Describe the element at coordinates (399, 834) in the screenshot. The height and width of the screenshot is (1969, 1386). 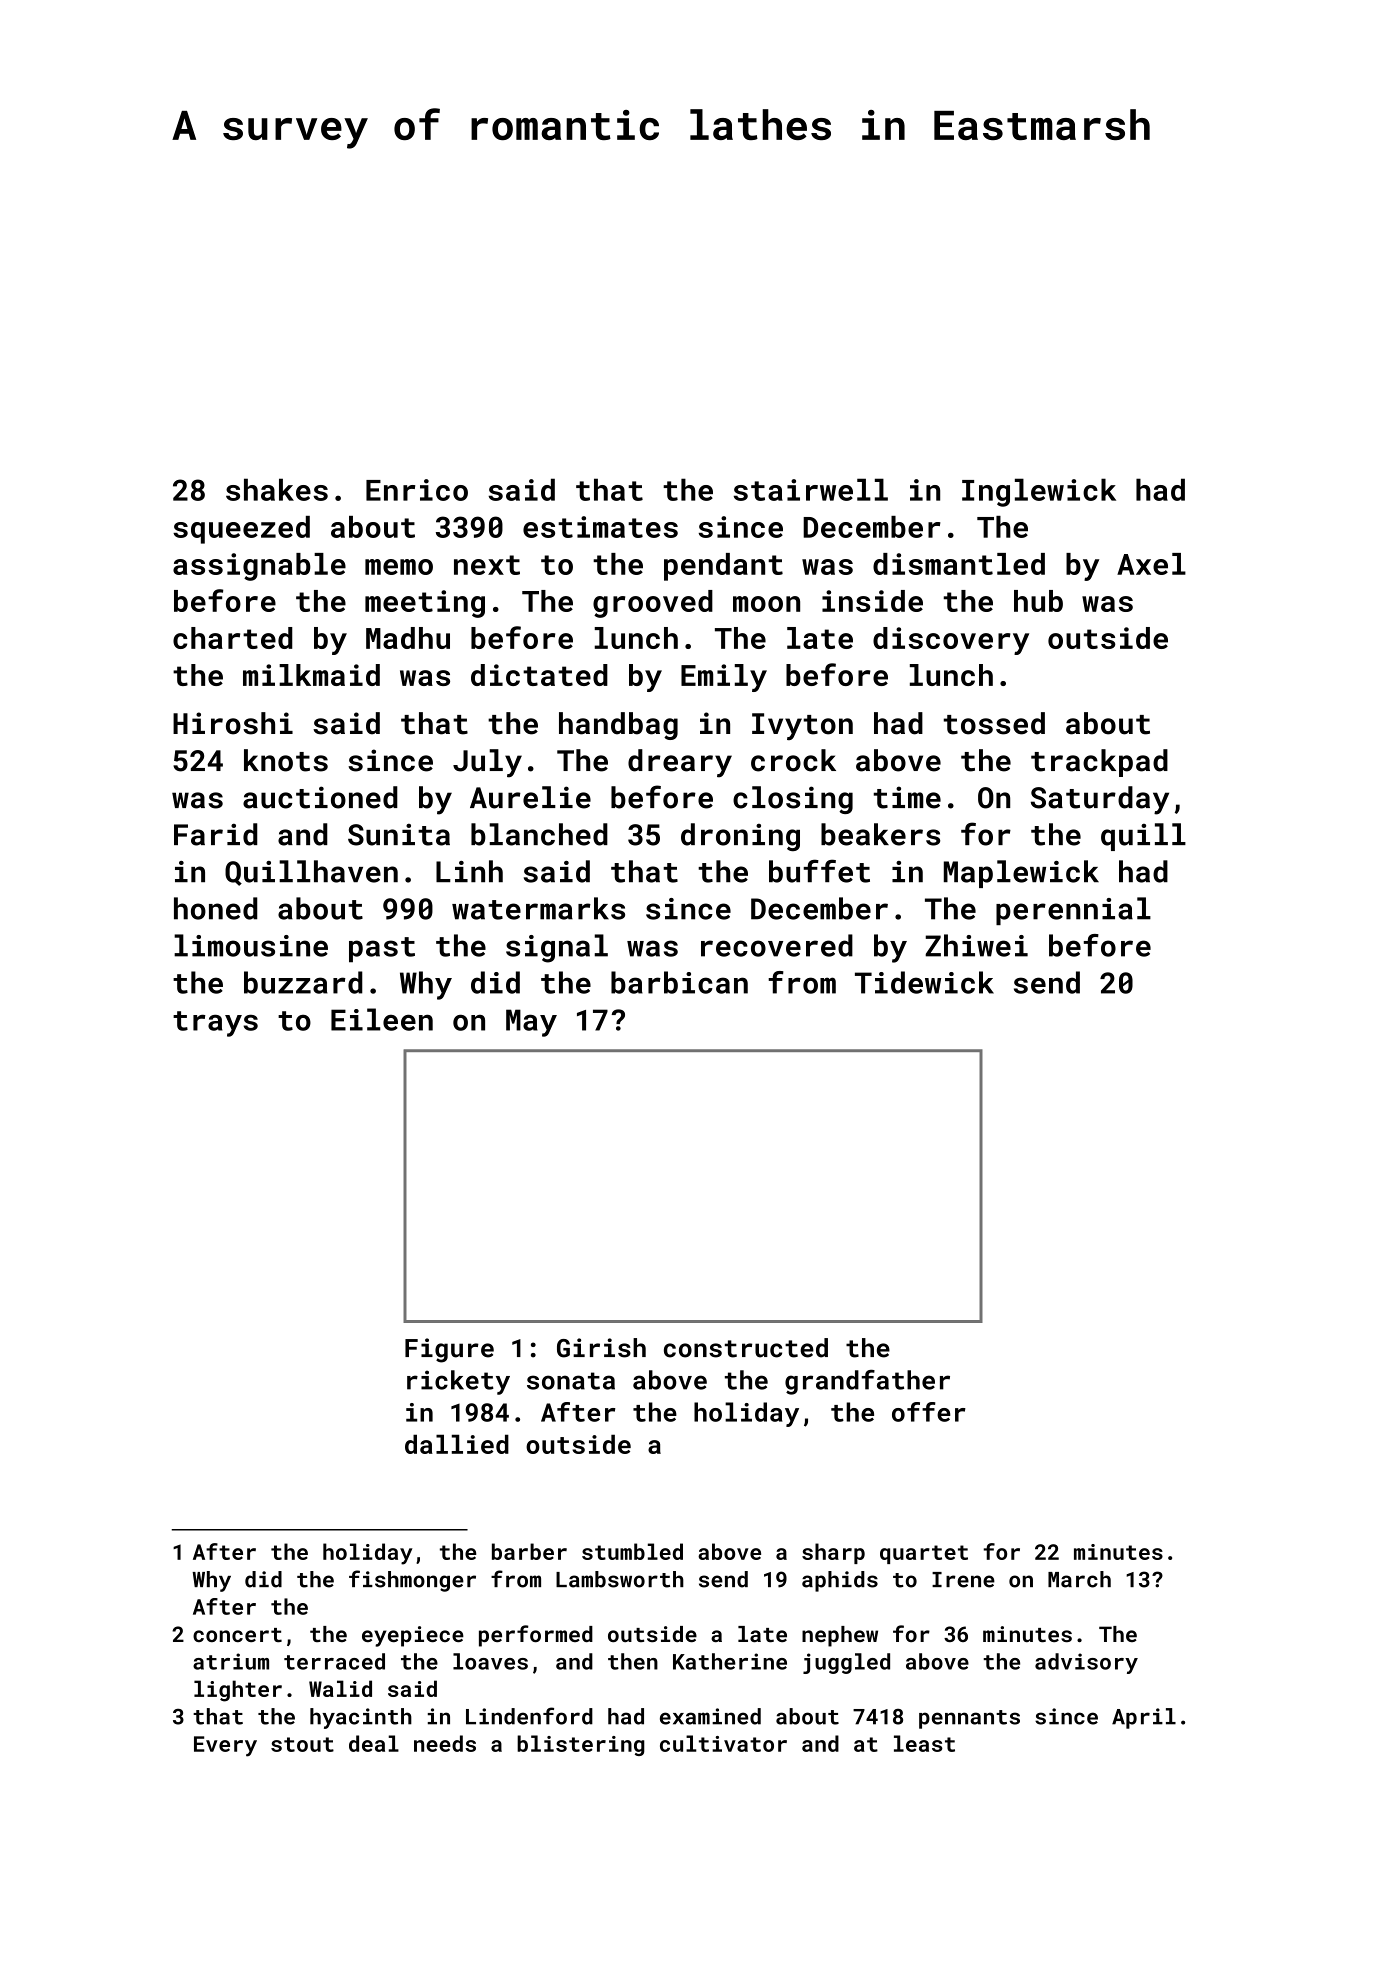
I see `Sunita` at that location.
